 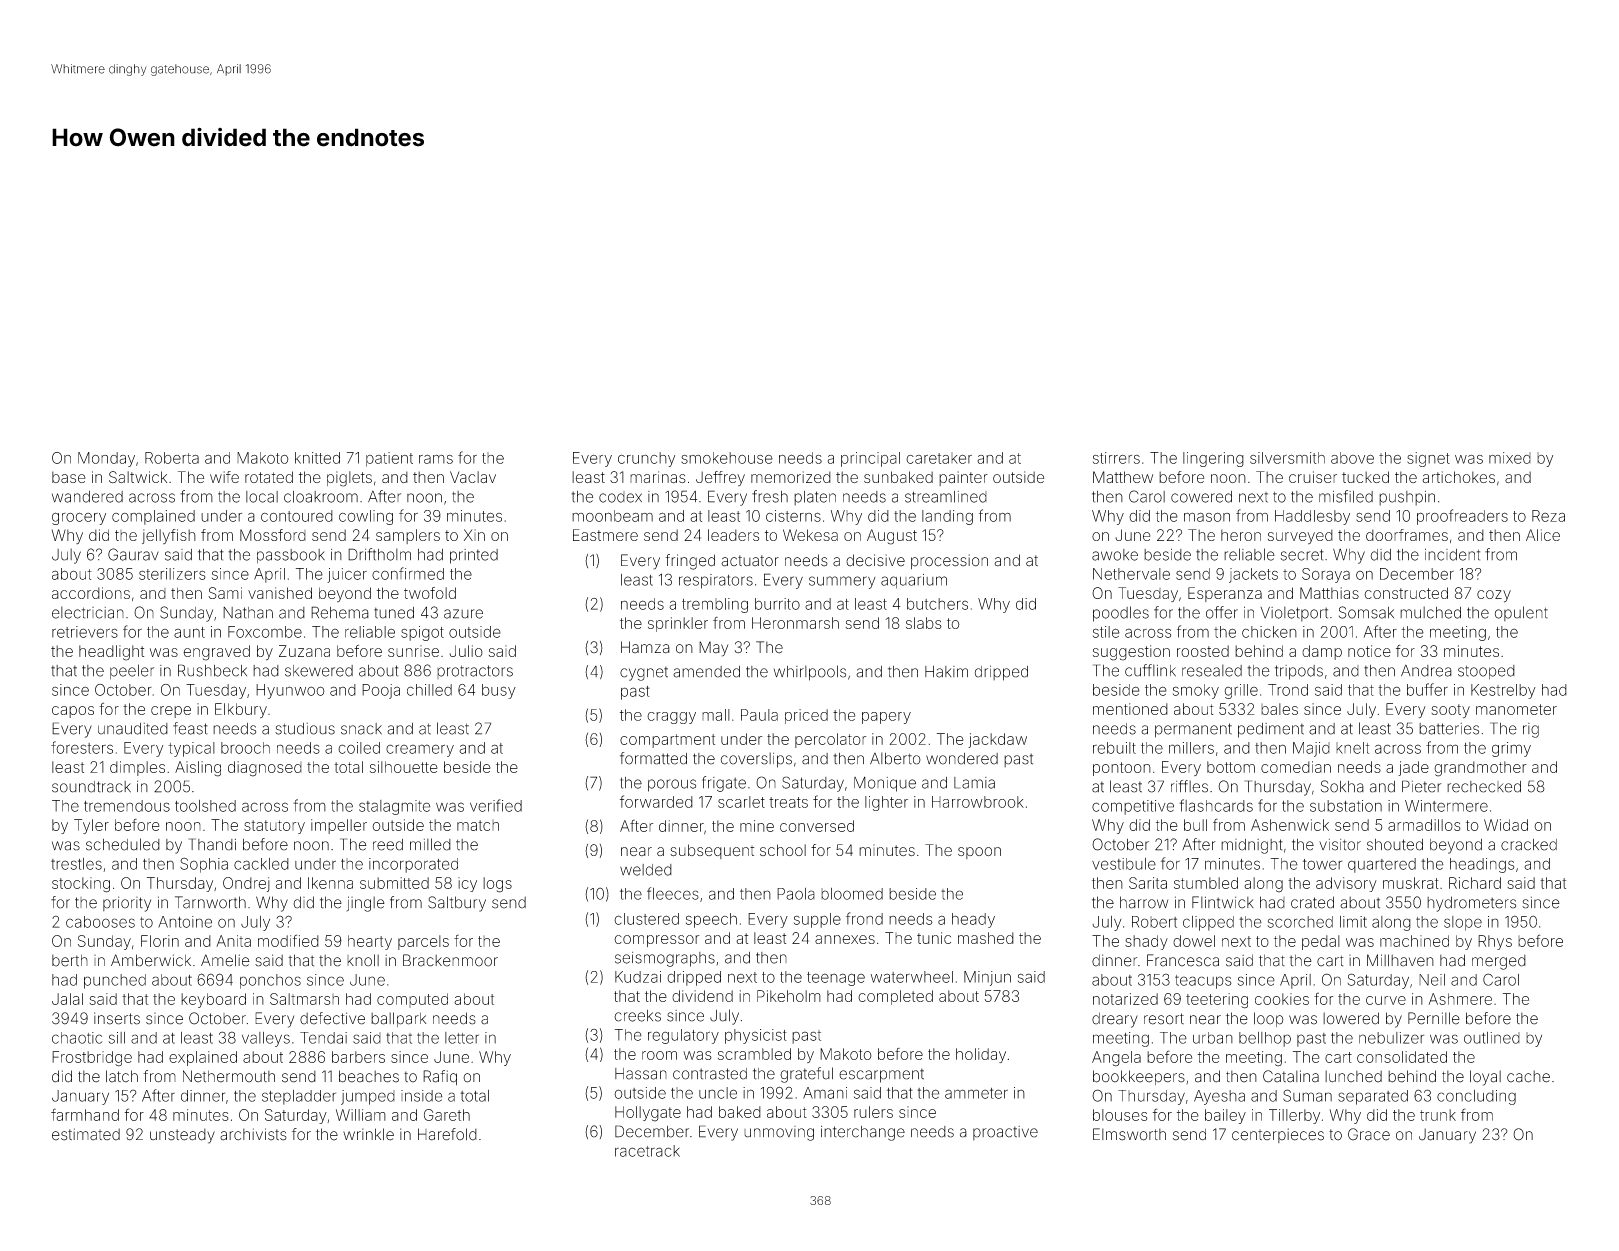 I want to click on spoon, so click(x=979, y=853).
